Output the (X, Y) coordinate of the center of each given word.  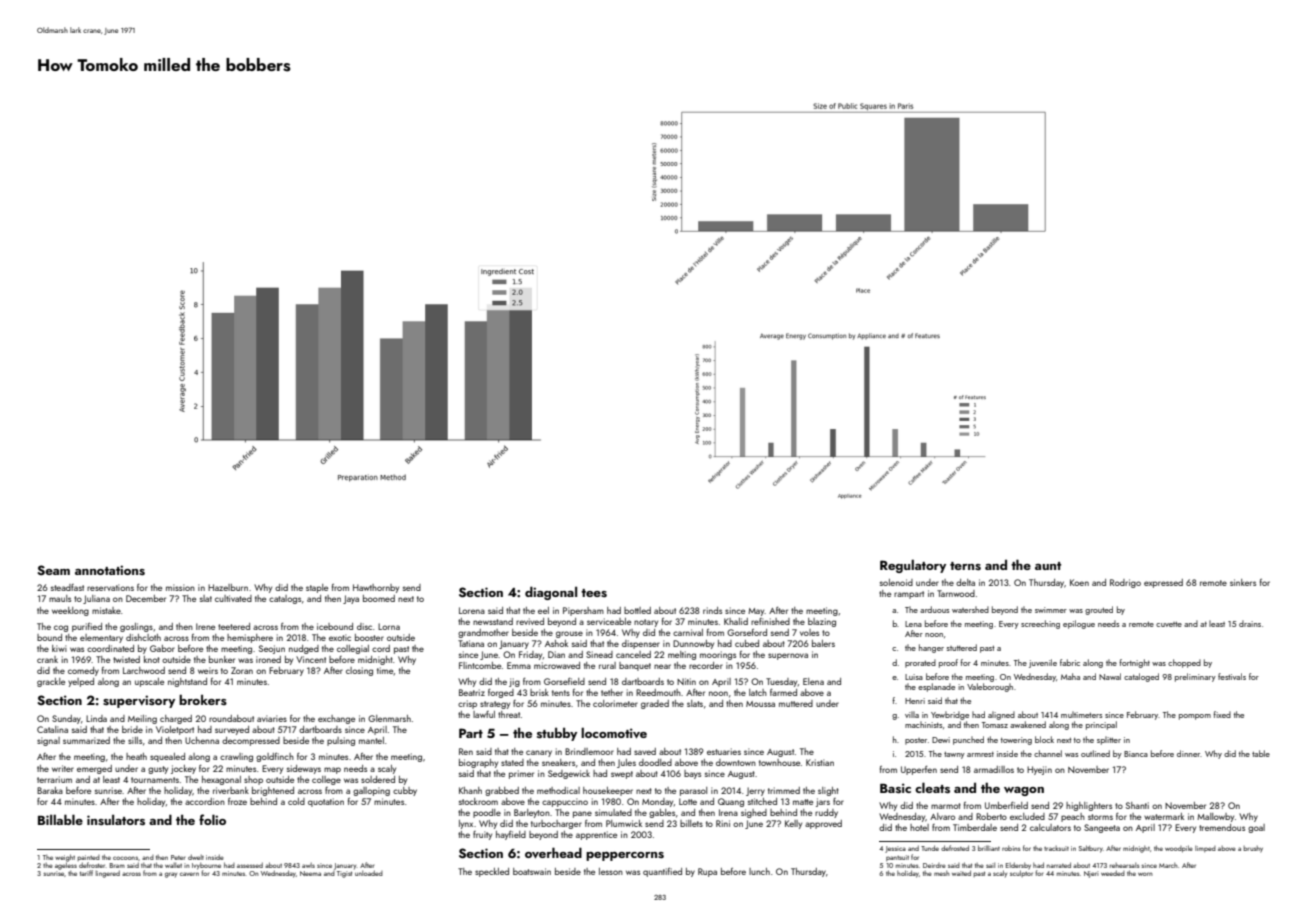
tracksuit (1056, 848)
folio (212, 819)
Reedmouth (658, 692)
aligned (1001, 715)
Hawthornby (376, 588)
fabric (1070, 662)
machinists (923, 724)
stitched (762, 801)
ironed (268, 659)
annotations (110, 570)
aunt (1048, 566)
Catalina (52, 729)
